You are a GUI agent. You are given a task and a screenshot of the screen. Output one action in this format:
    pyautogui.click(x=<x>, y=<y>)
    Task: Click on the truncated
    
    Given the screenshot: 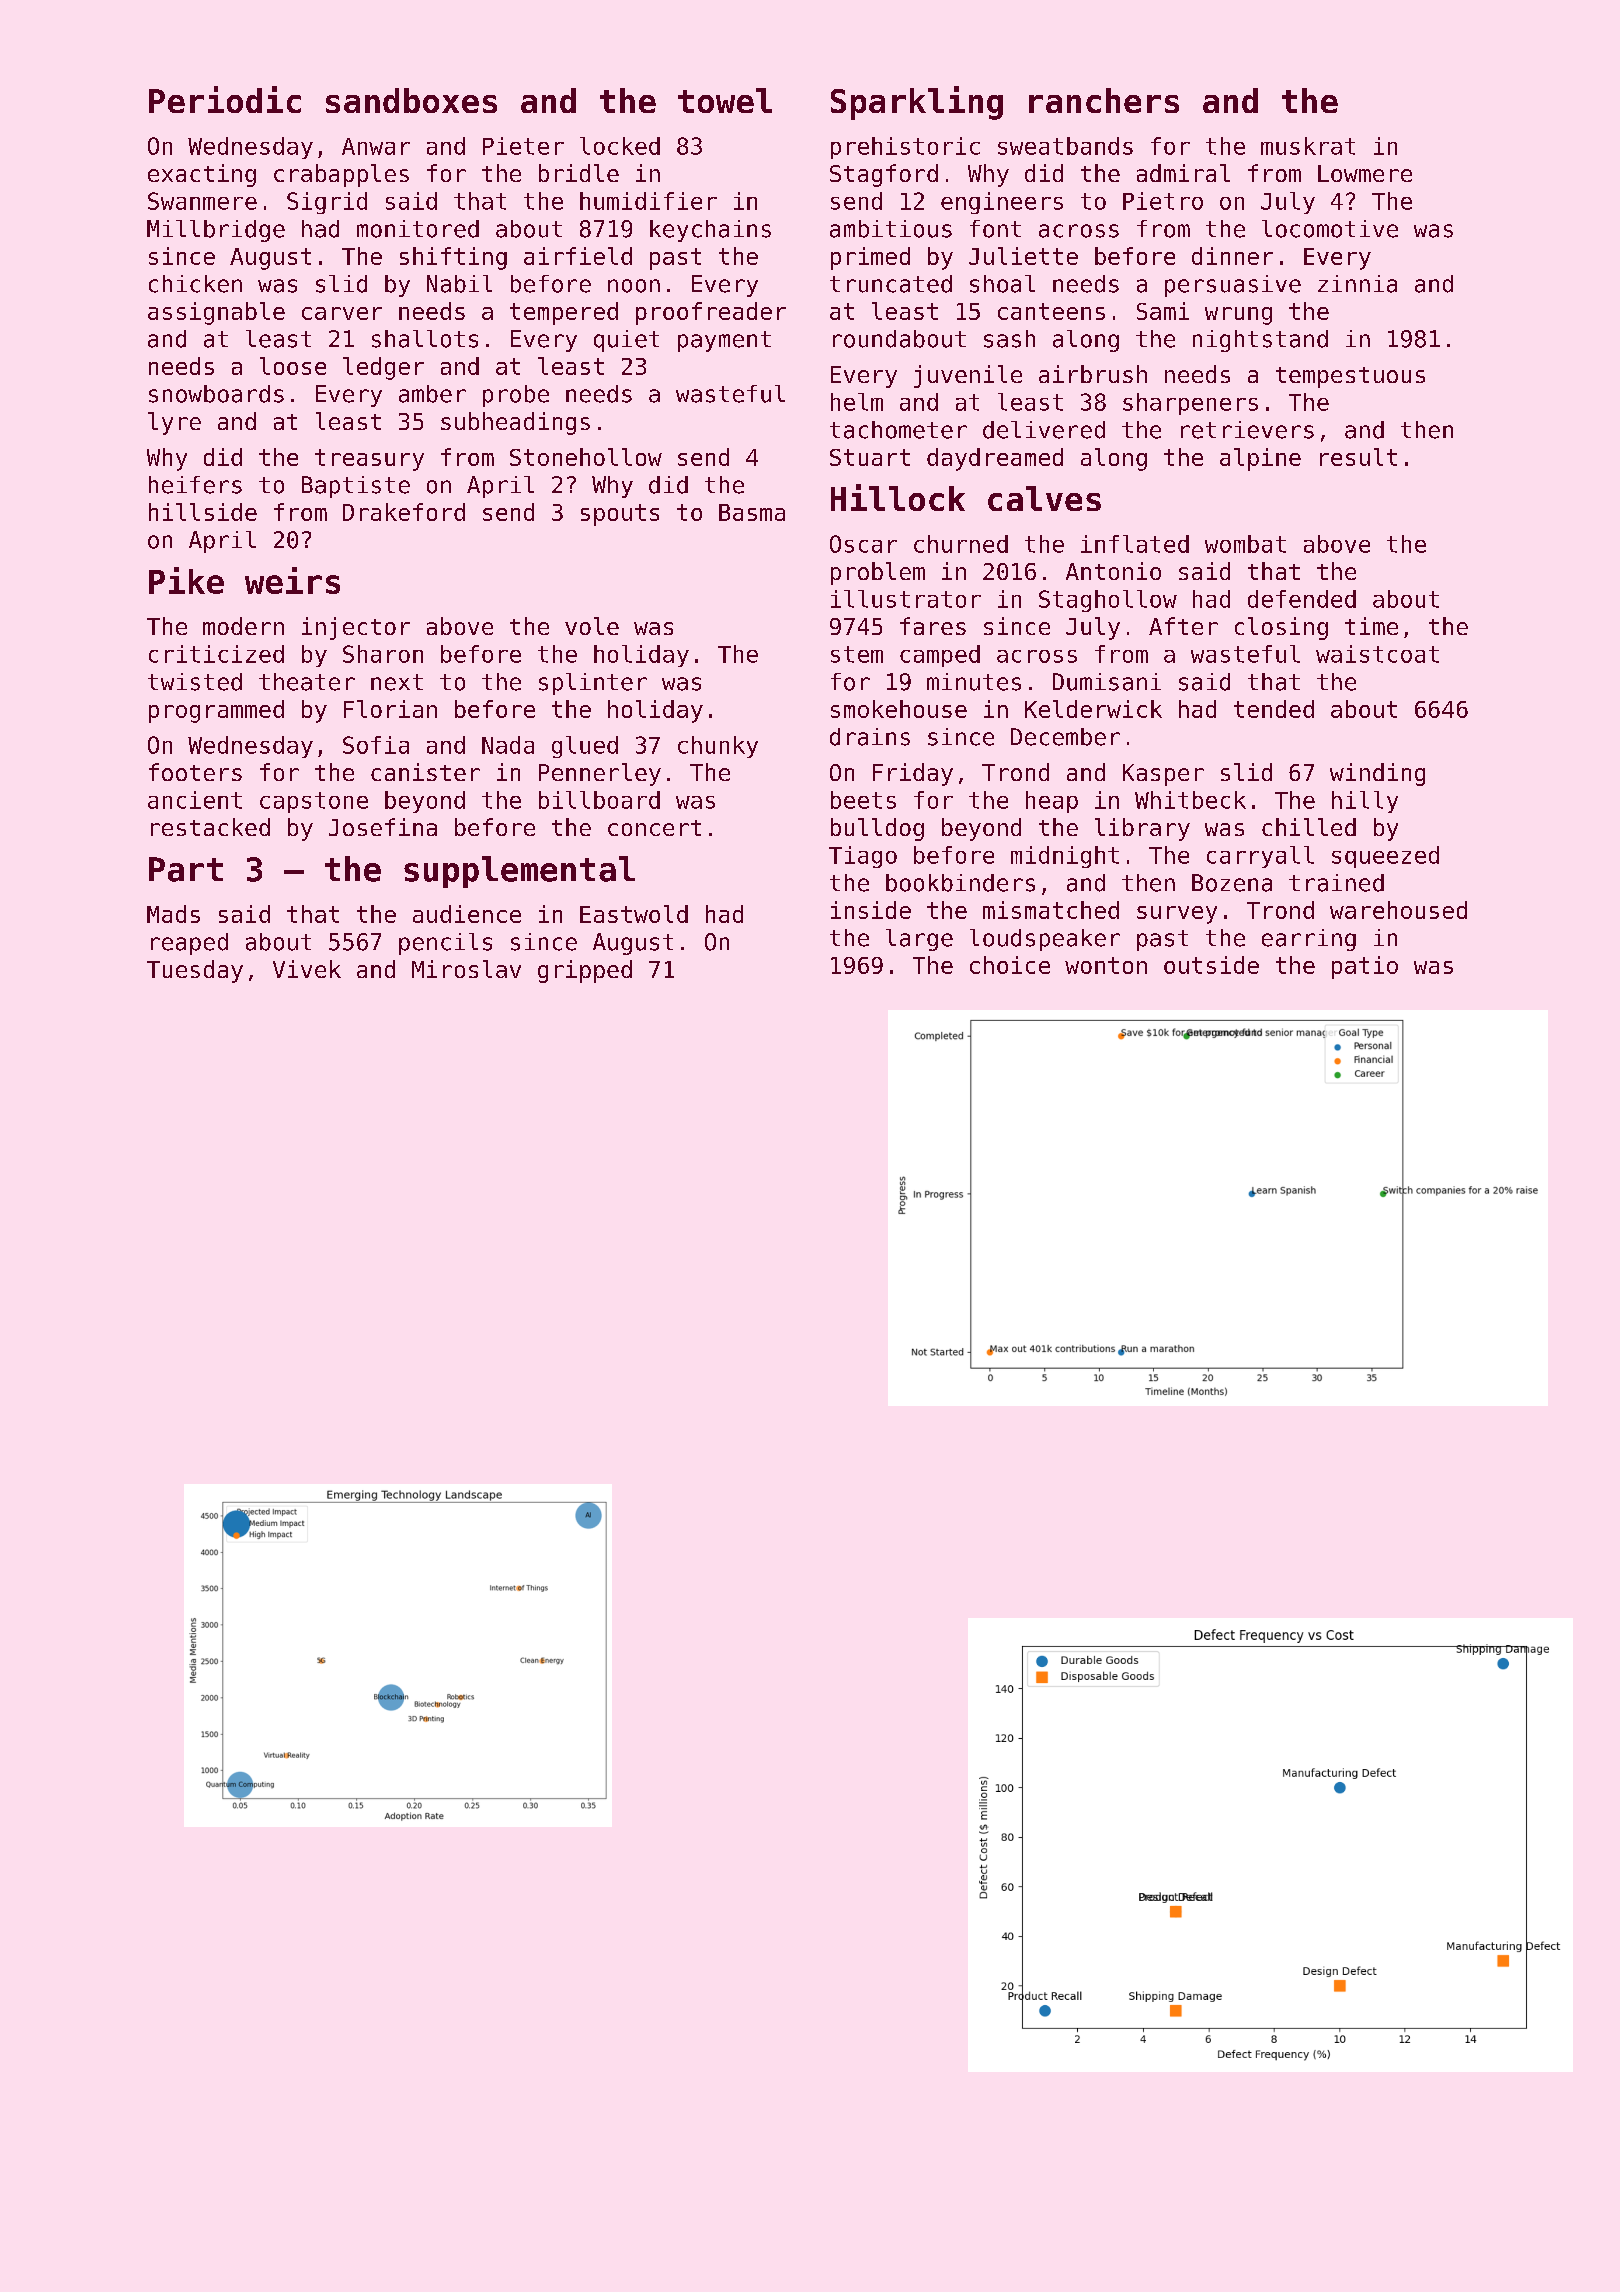 What is the action you would take?
    pyautogui.click(x=891, y=284)
